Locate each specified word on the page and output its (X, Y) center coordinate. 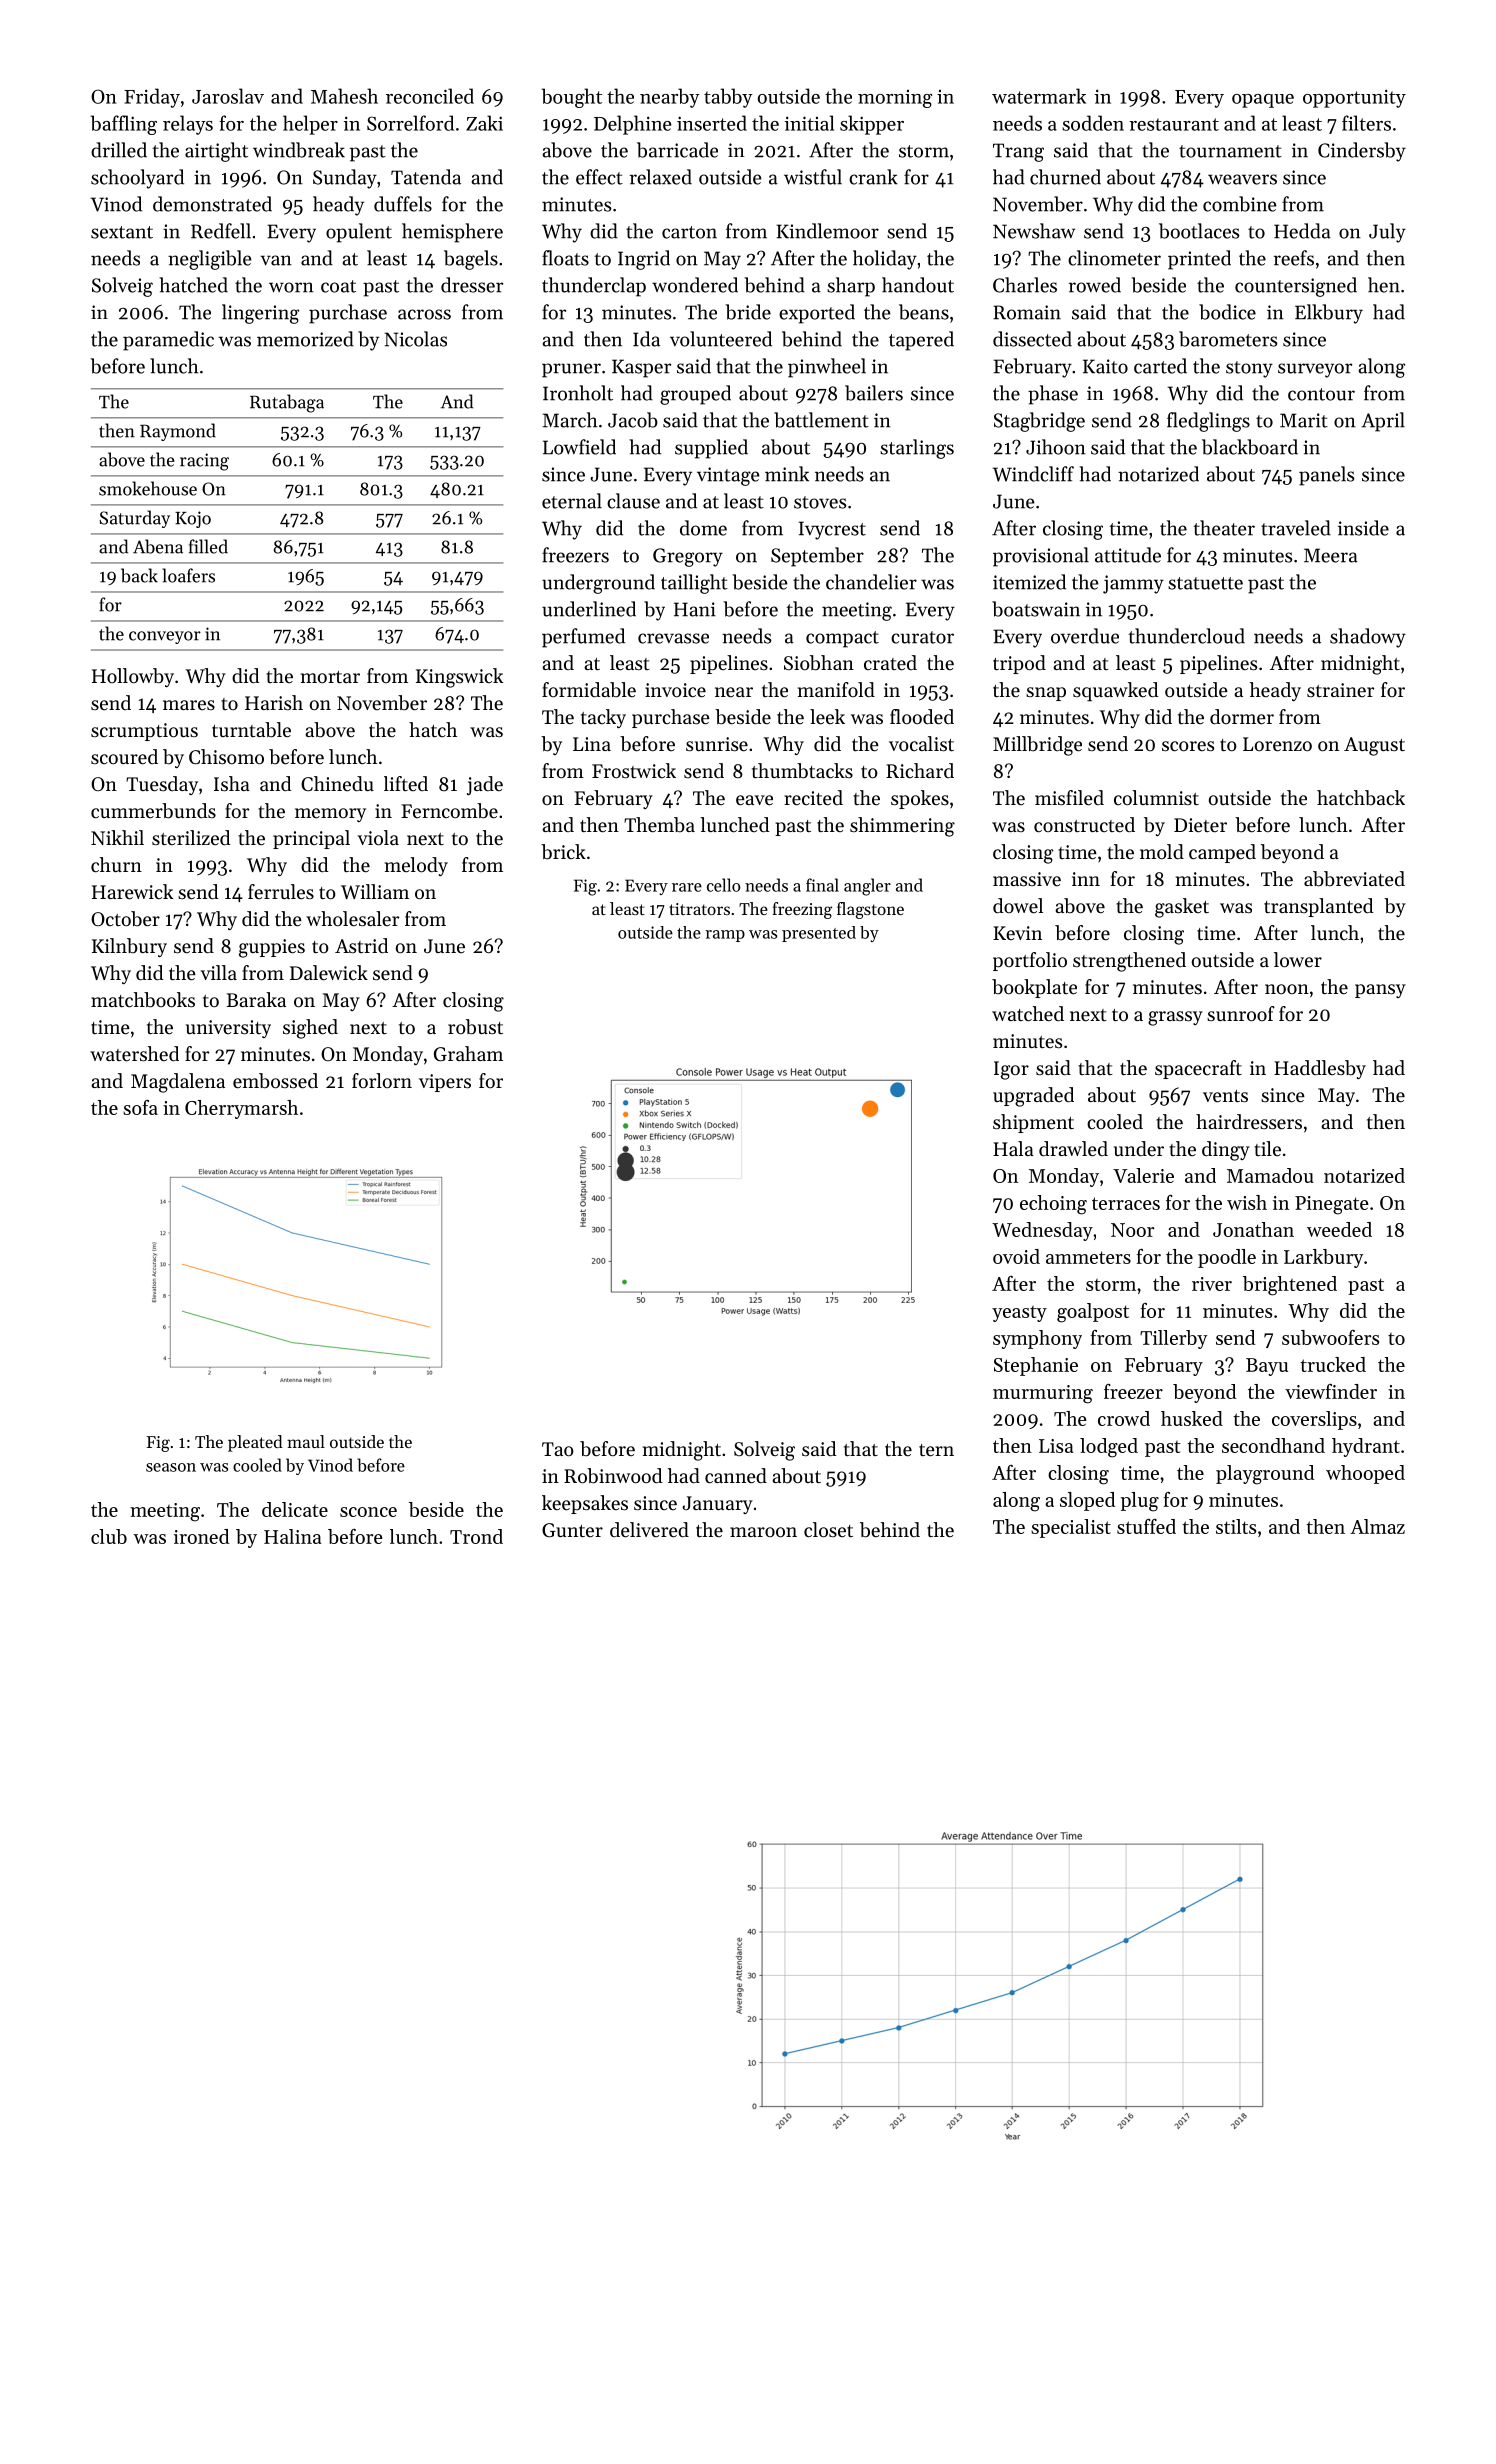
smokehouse (148, 488)
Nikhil (117, 837)
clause (633, 501)
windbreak (299, 150)
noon (1287, 989)
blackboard (1250, 447)
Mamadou (1270, 1175)
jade (485, 786)
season (171, 1467)
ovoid (1016, 1256)
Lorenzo (1277, 744)
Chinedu (337, 784)
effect (599, 177)
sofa (140, 1107)
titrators (699, 909)
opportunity (1354, 98)
